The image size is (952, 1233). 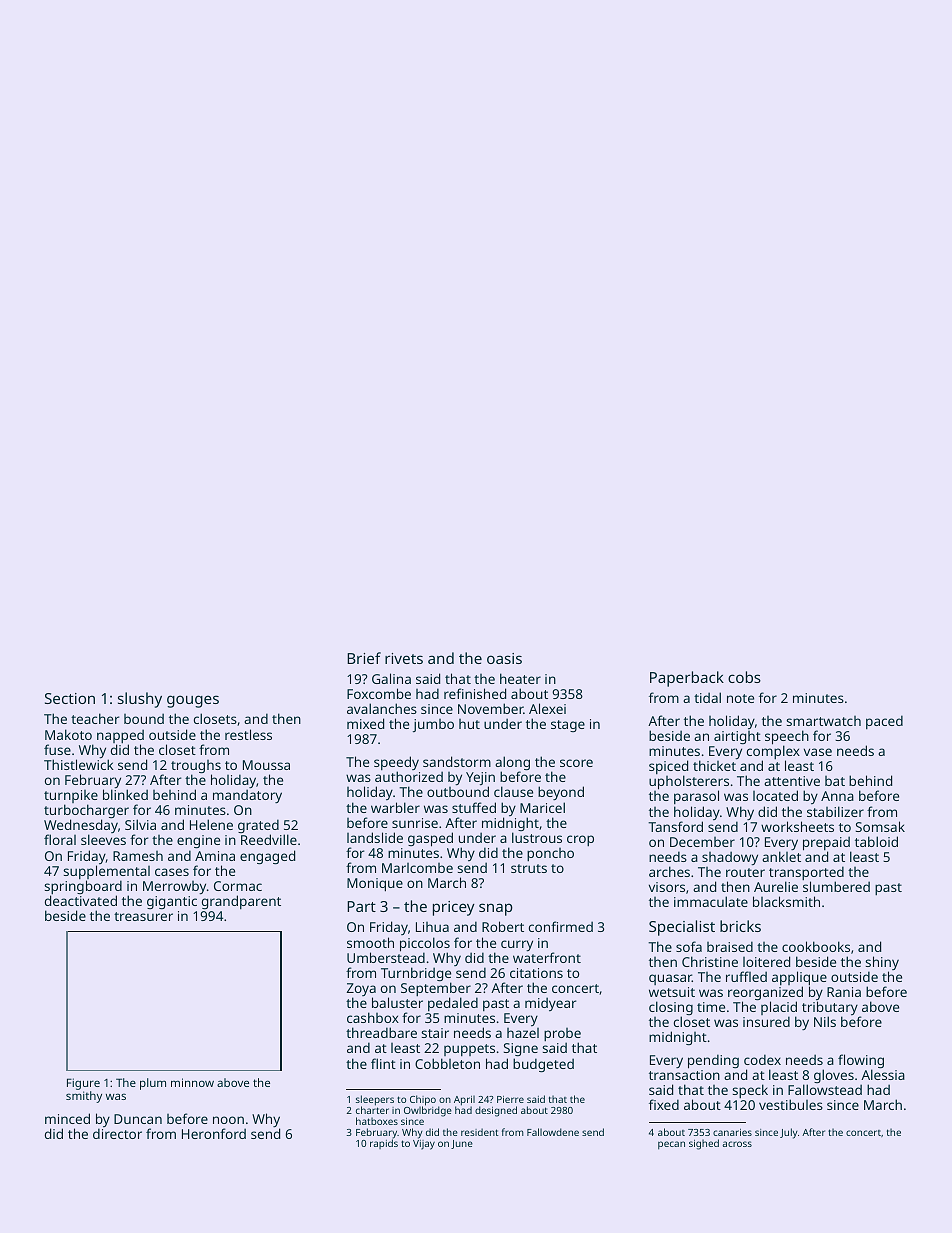 I want to click on citations, so click(x=536, y=973).
